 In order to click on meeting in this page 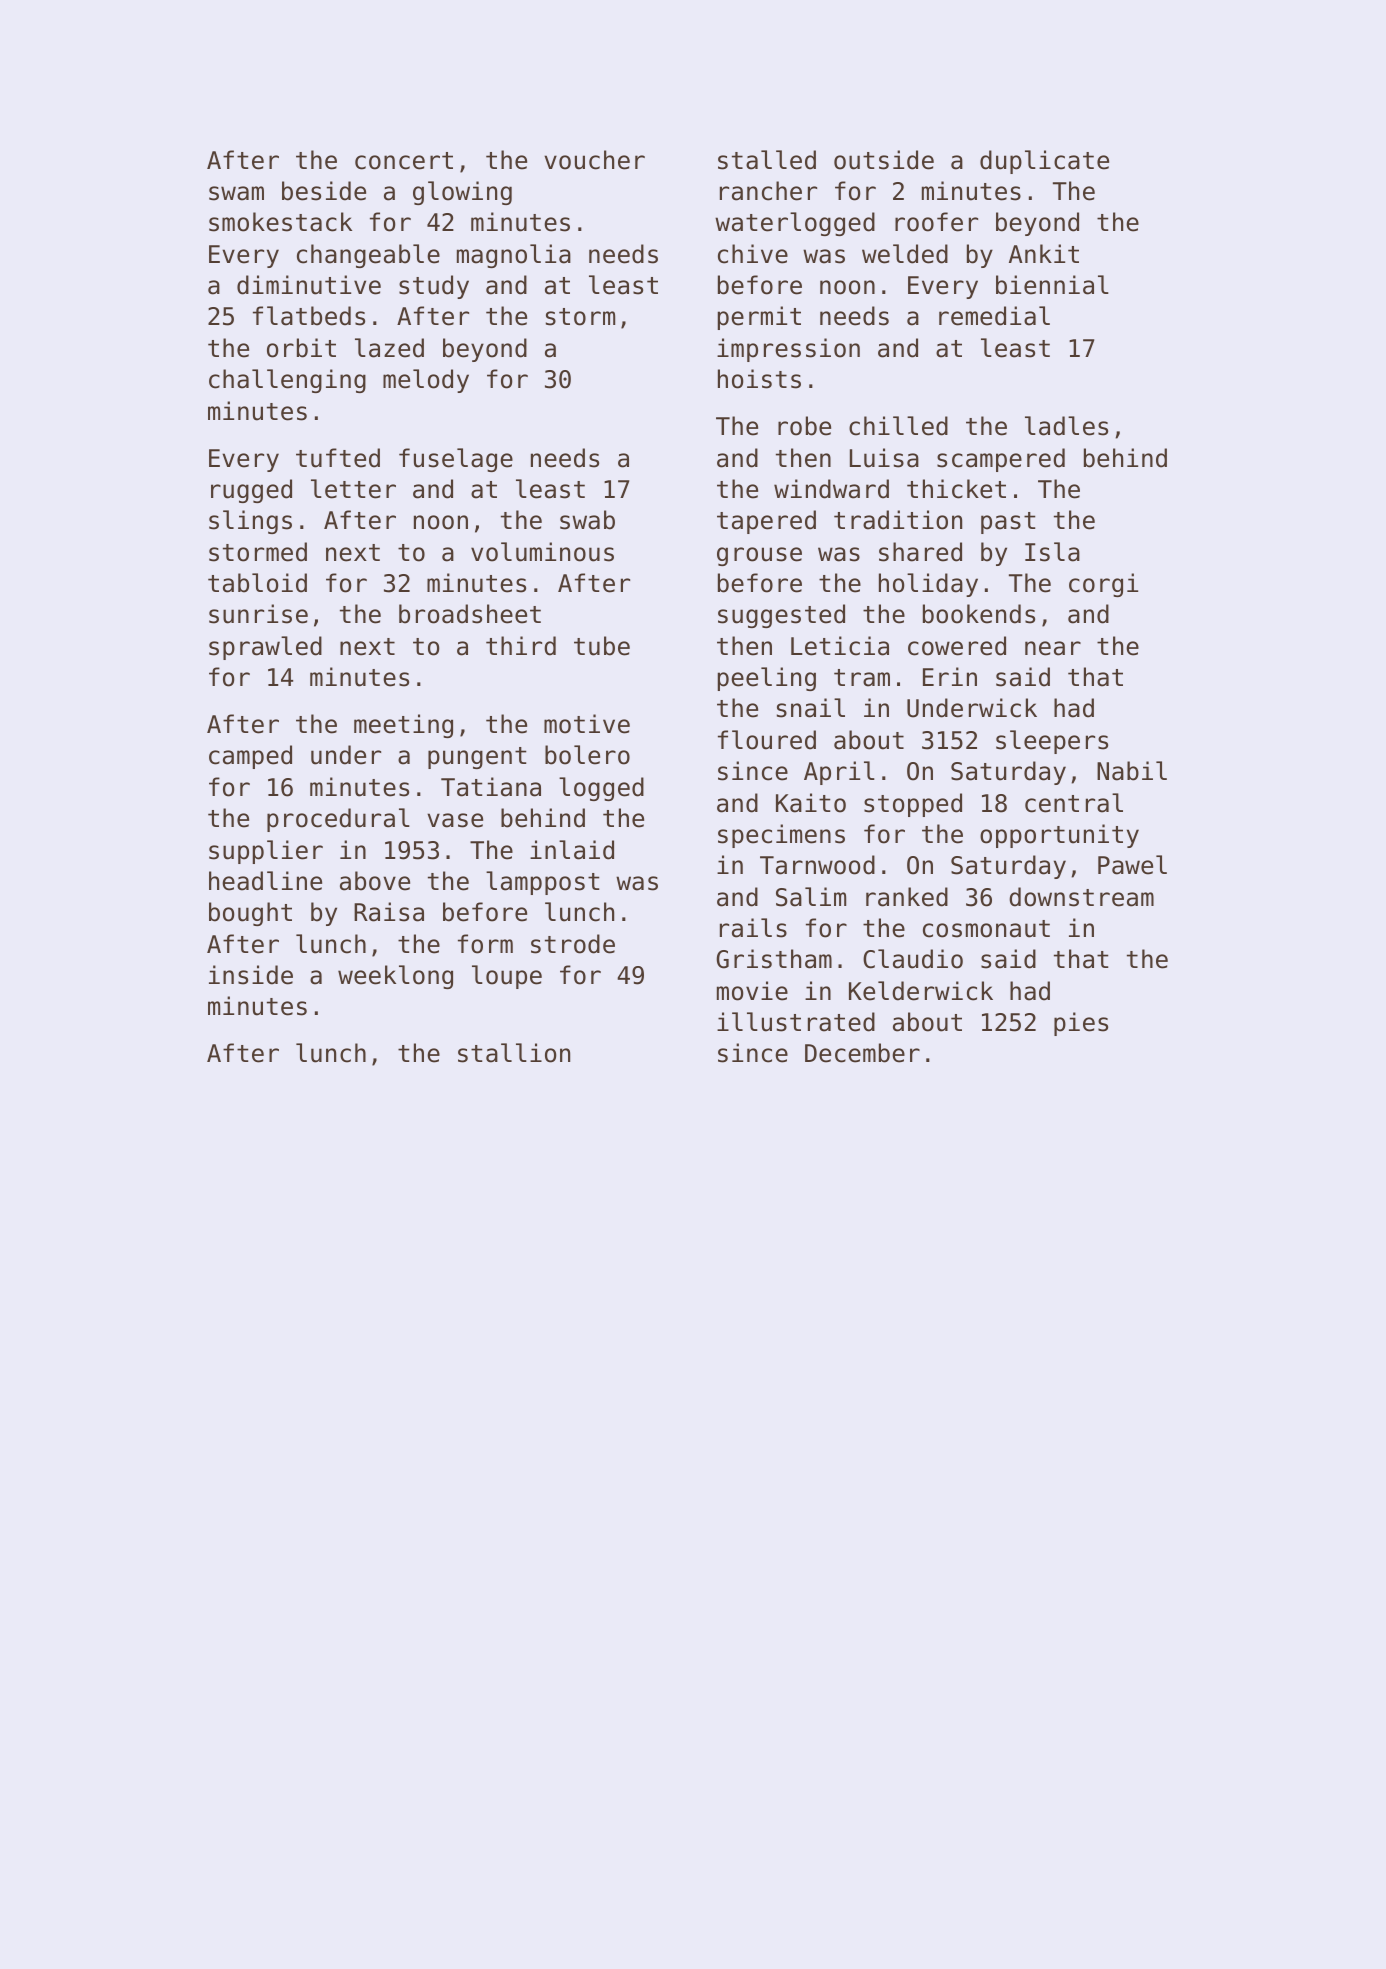, I will do `click(403, 726)`.
